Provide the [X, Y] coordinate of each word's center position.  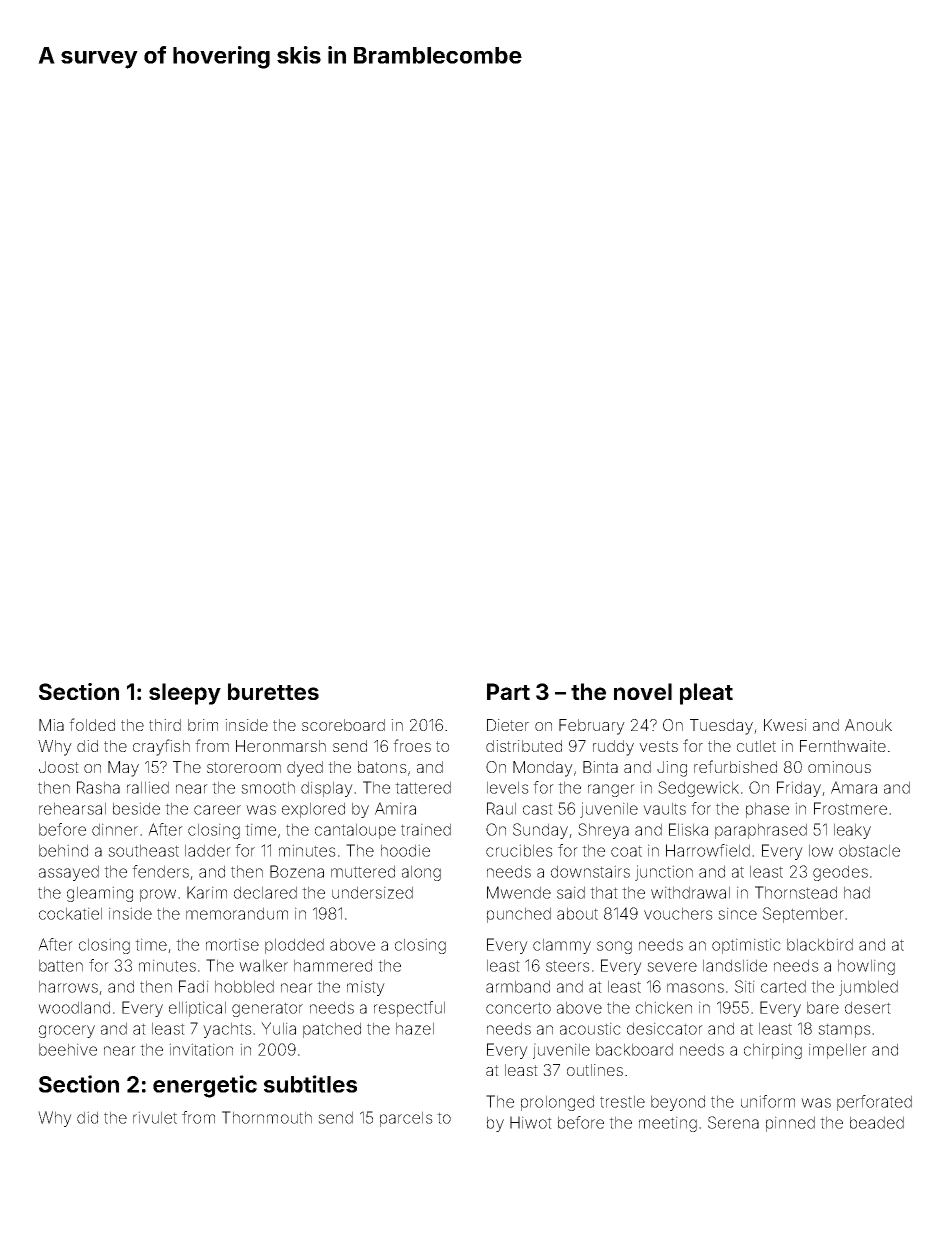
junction [664, 873]
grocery [67, 1031]
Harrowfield [708, 850]
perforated [874, 1103]
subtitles [310, 1084]
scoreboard [343, 725]
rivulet [155, 1117]
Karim [207, 892]
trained [426, 829]
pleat [706, 694]
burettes [273, 691]
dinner [115, 829]
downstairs [590, 871]
